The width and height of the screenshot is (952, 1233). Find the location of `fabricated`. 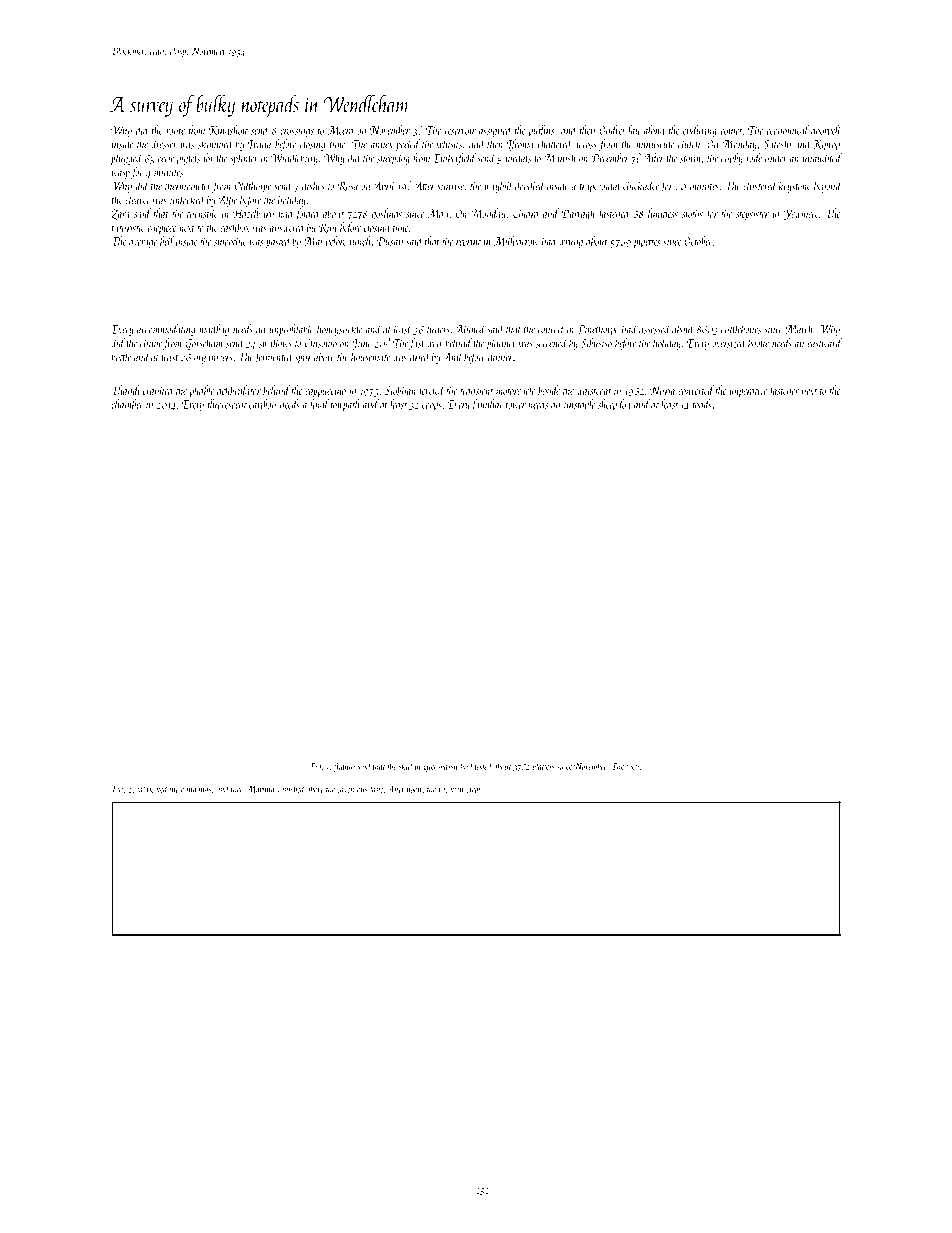

fabricated is located at coordinates (152, 790).
